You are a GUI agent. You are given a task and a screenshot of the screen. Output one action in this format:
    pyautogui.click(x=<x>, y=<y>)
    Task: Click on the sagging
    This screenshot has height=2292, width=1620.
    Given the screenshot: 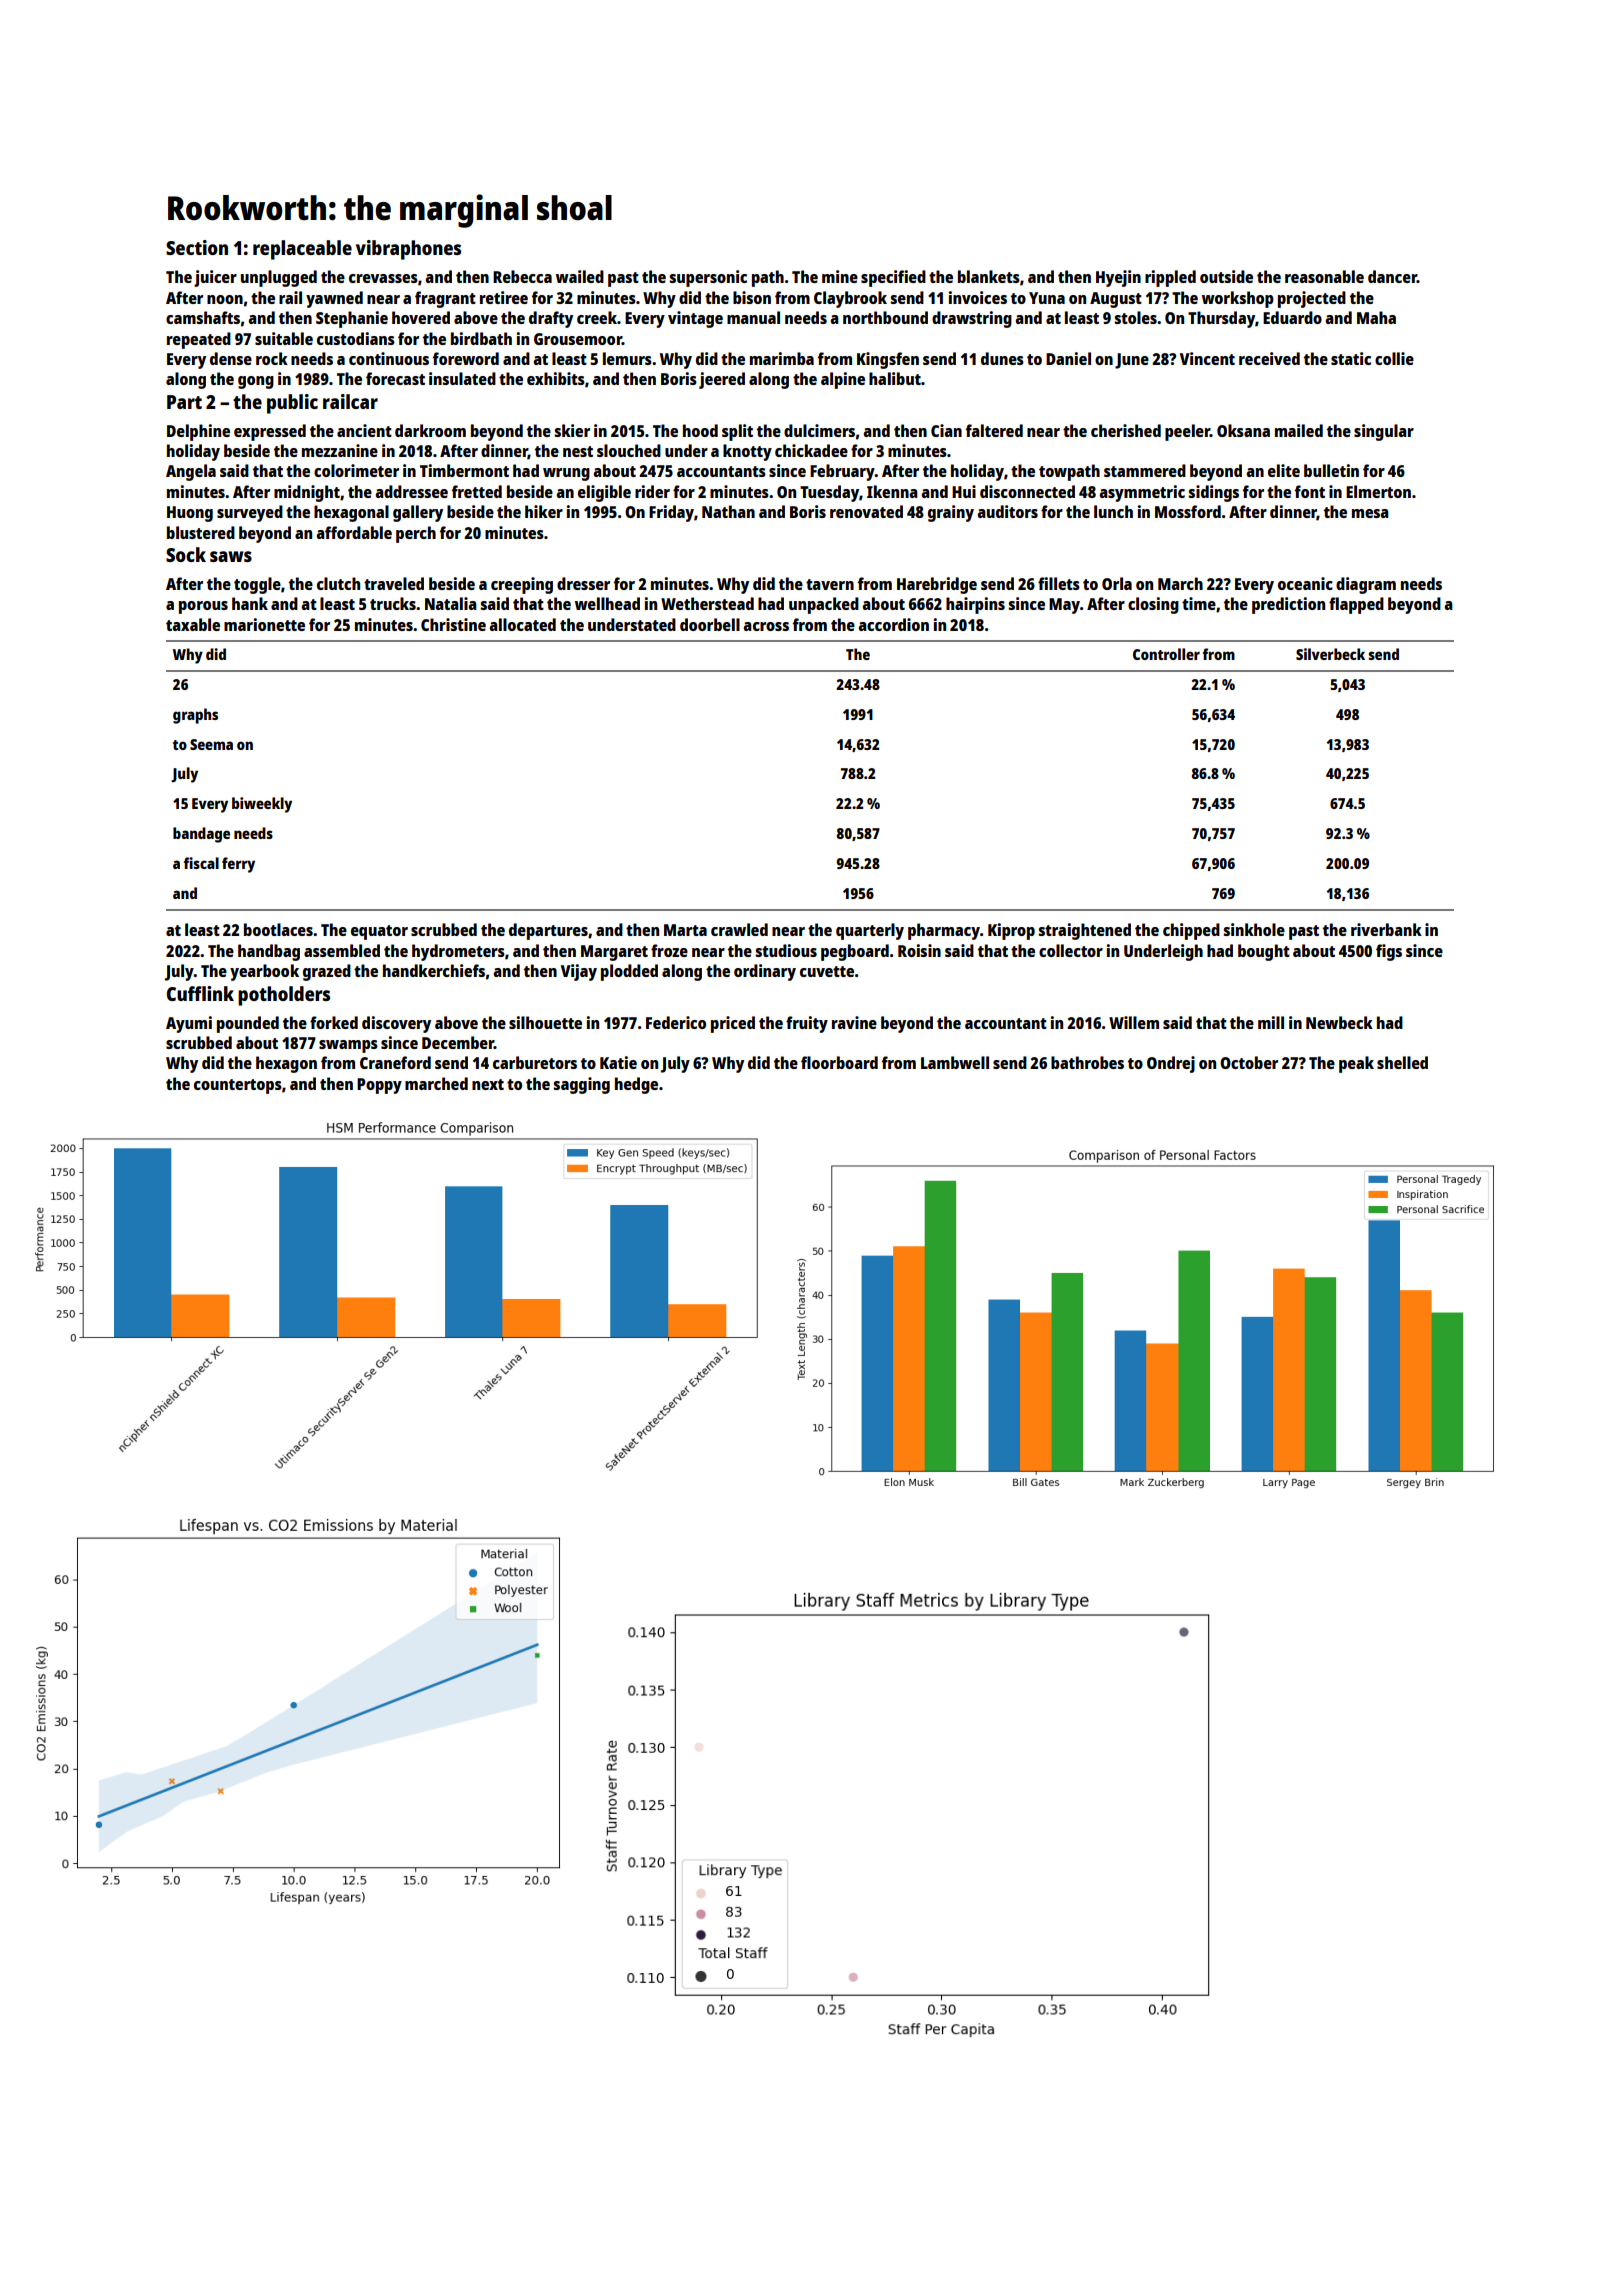 What is the action you would take?
    pyautogui.click(x=581, y=1085)
